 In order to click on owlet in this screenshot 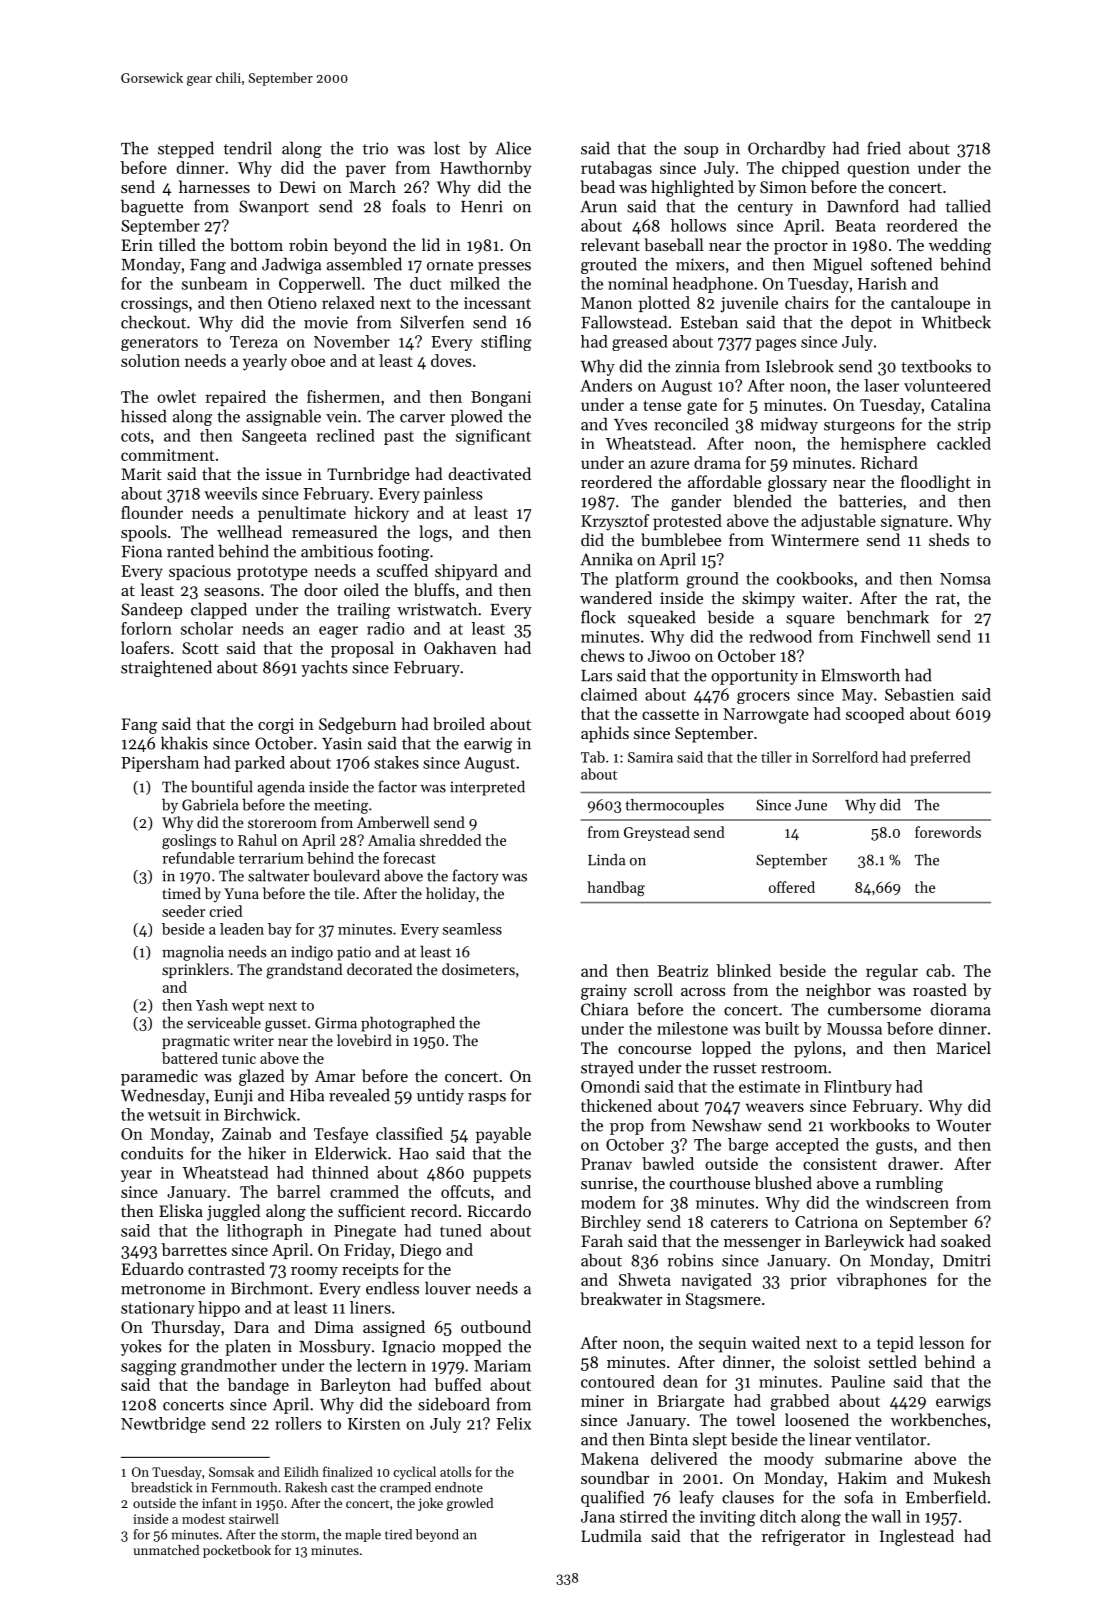, I will do `click(176, 396)`.
